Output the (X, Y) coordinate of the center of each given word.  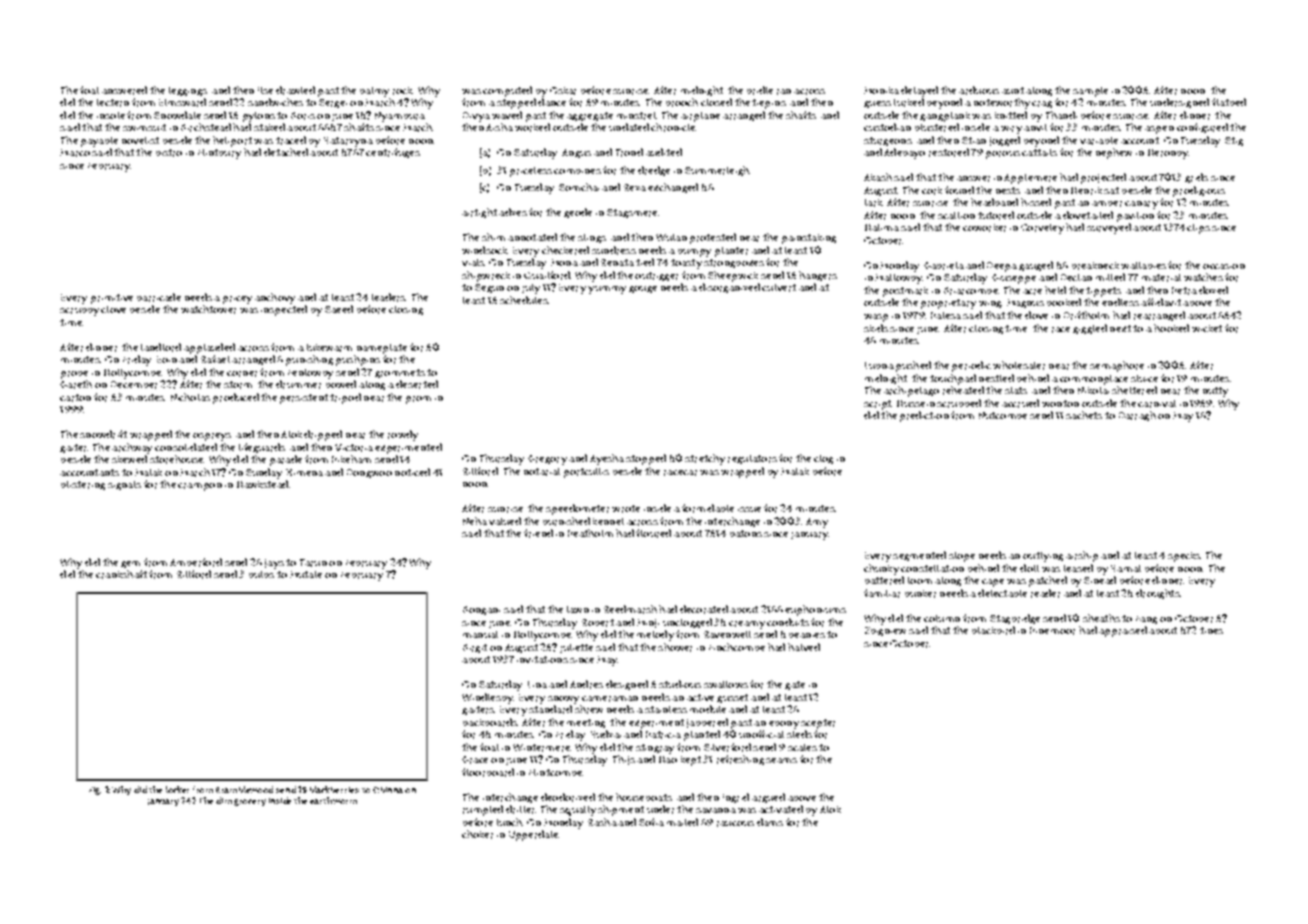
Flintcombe (555, 772)
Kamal (1126, 568)
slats (1016, 390)
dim (224, 800)
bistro (169, 153)
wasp (876, 318)
